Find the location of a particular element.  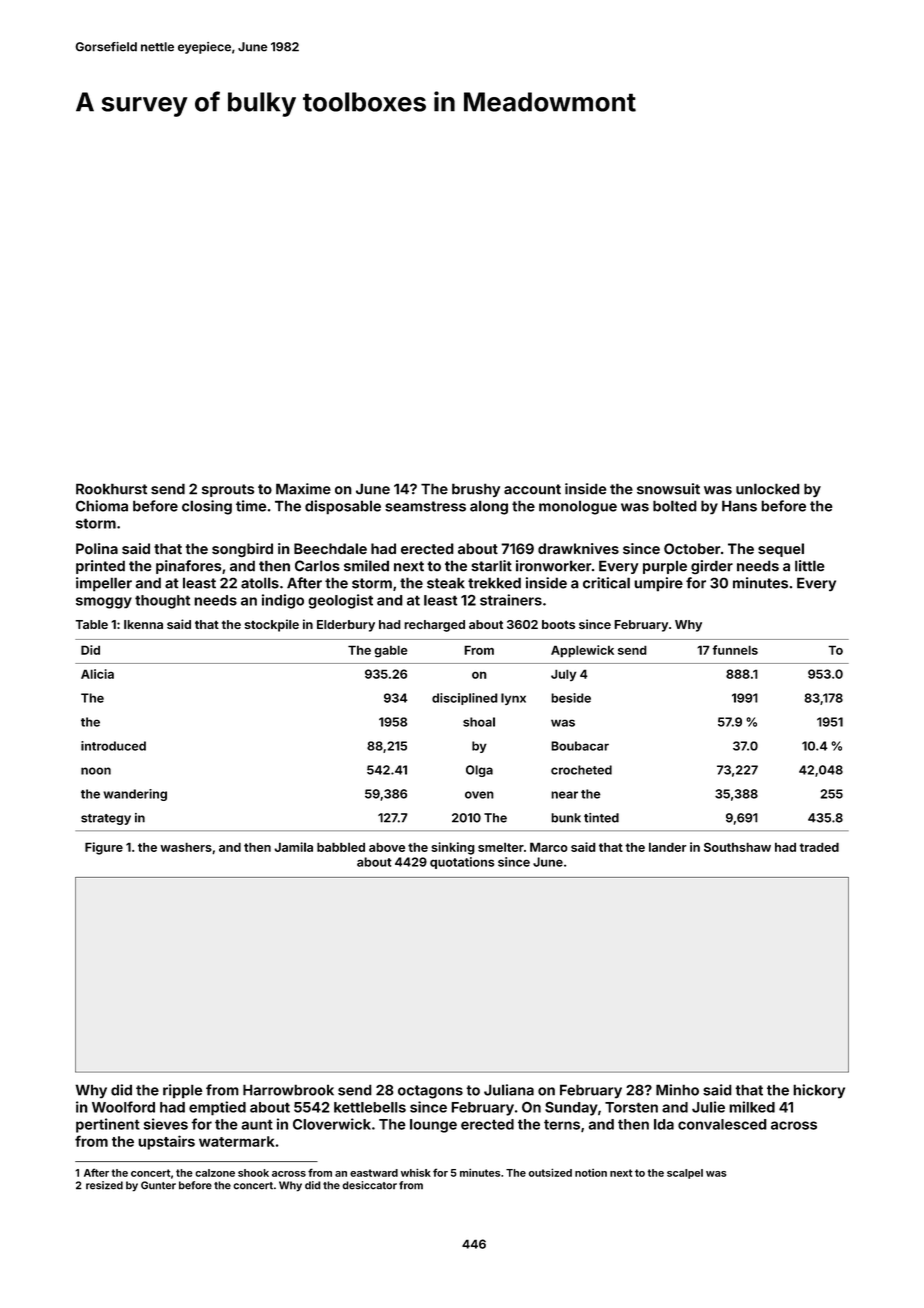

Jamila is located at coordinates (293, 847).
